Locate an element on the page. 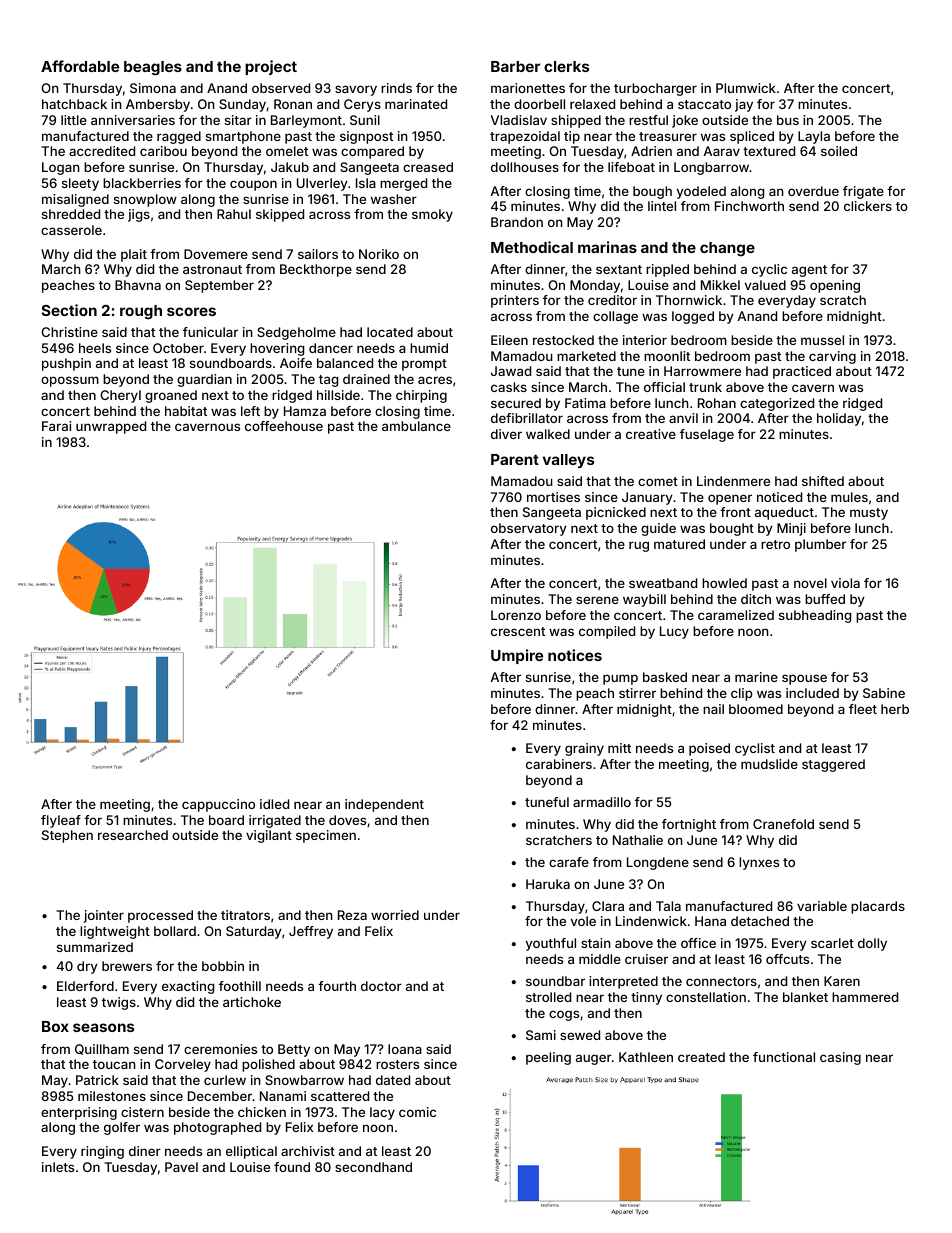 The height and width of the page is (1233, 952). worried is located at coordinates (395, 915).
